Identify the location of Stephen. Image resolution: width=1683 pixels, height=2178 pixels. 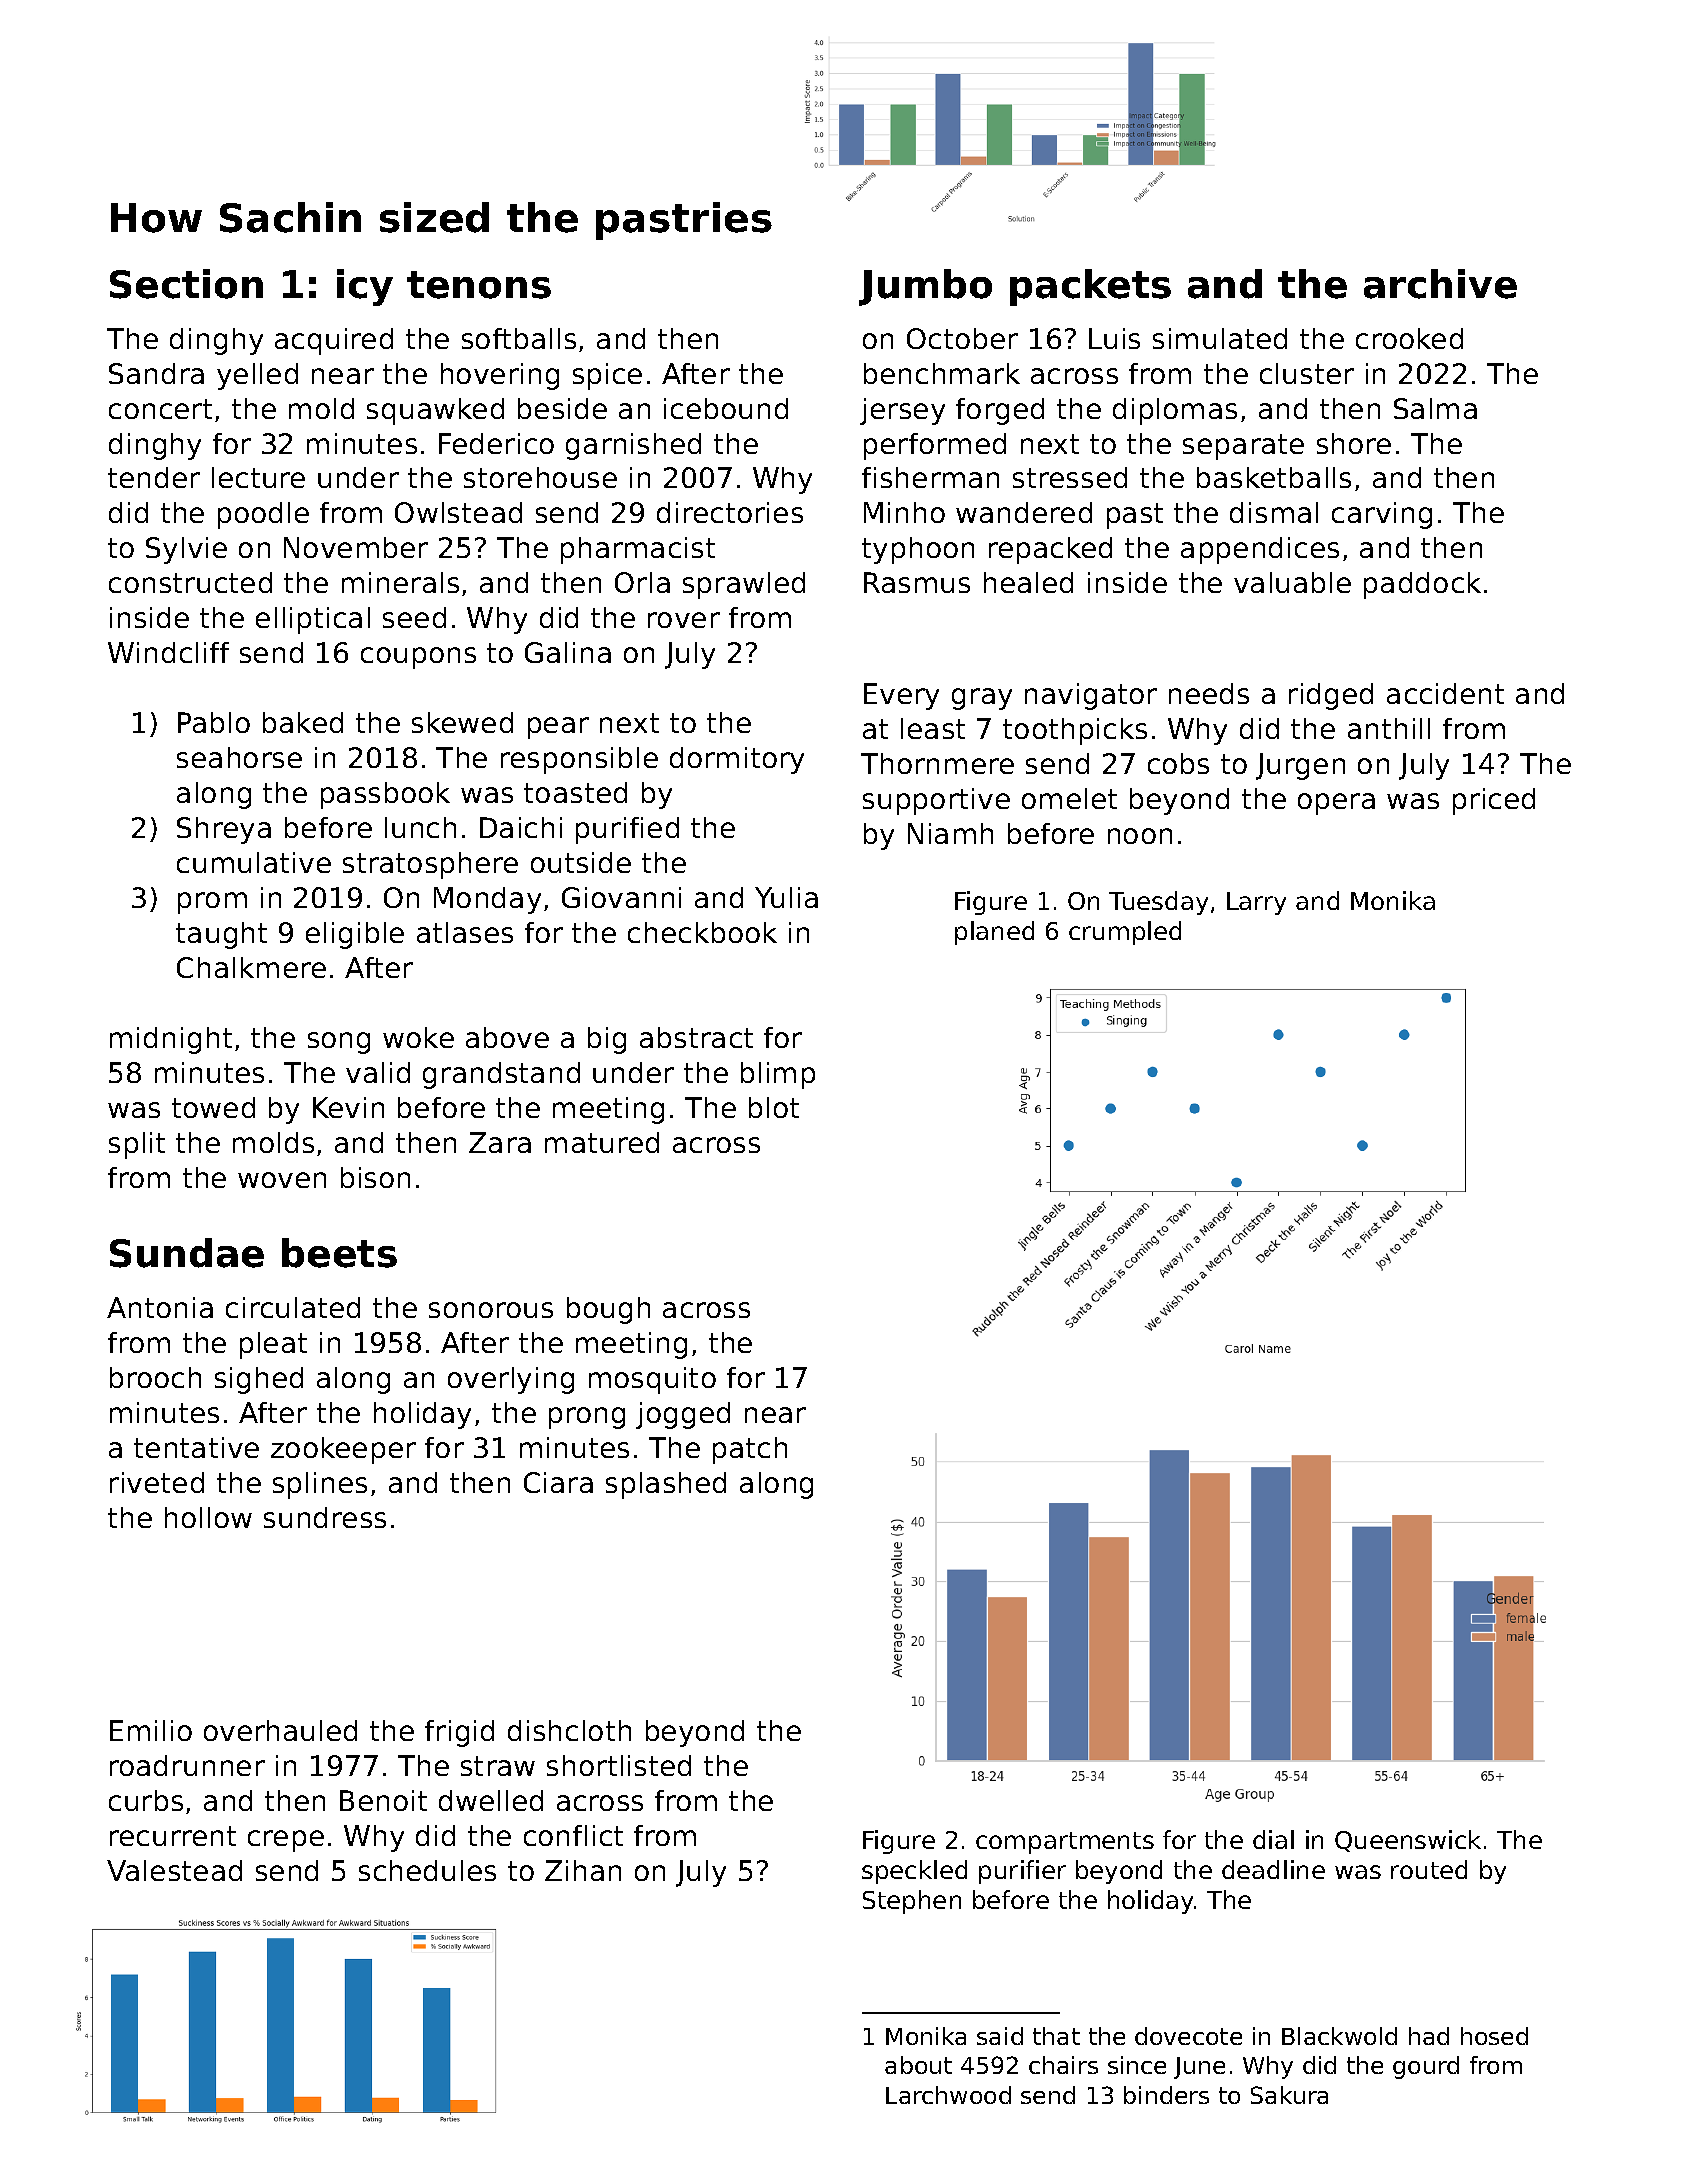
(912, 1902).
